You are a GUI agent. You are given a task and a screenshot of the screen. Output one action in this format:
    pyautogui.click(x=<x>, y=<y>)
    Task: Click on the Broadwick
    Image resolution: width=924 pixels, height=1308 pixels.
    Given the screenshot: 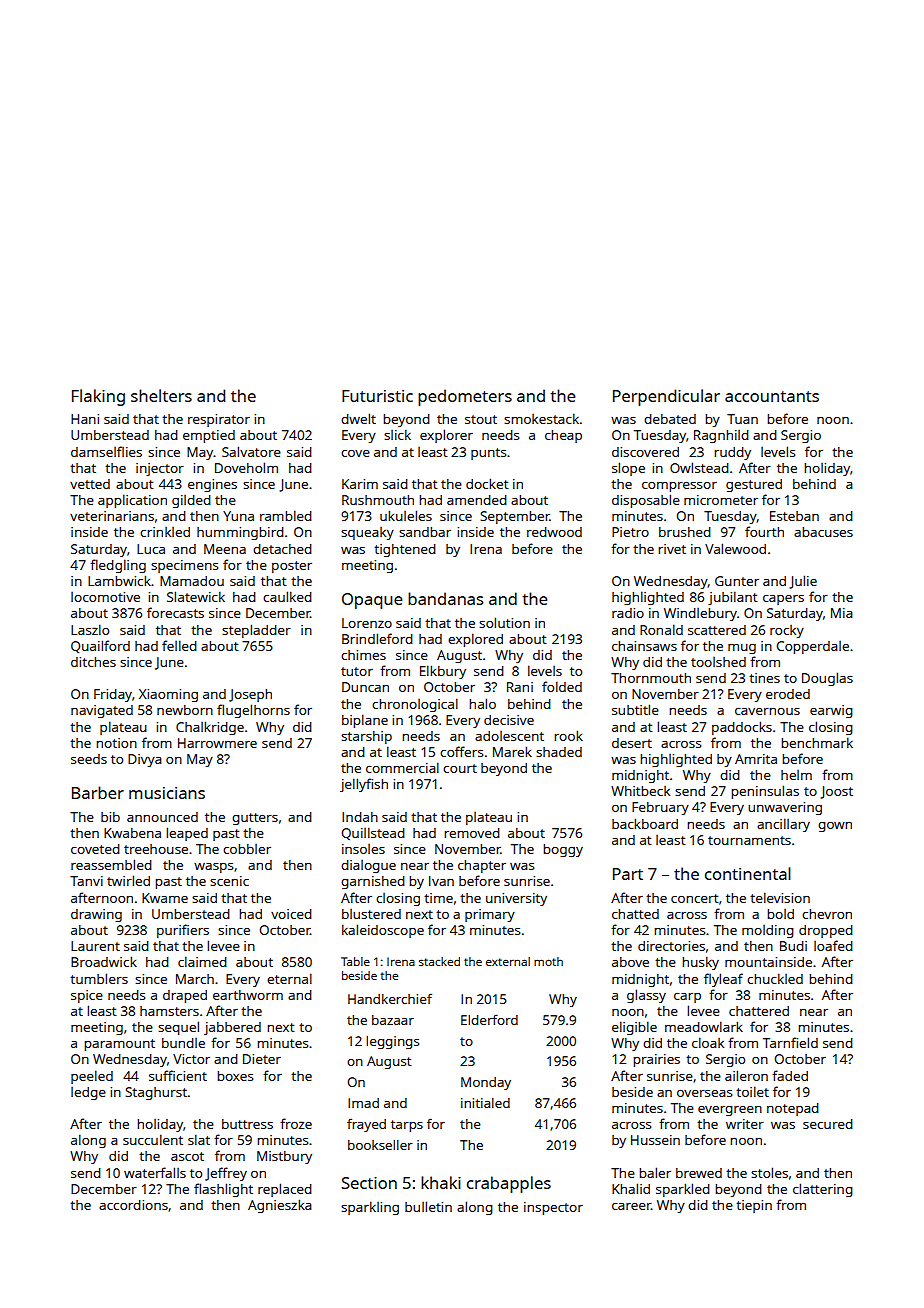 What is the action you would take?
    pyautogui.click(x=104, y=961)
